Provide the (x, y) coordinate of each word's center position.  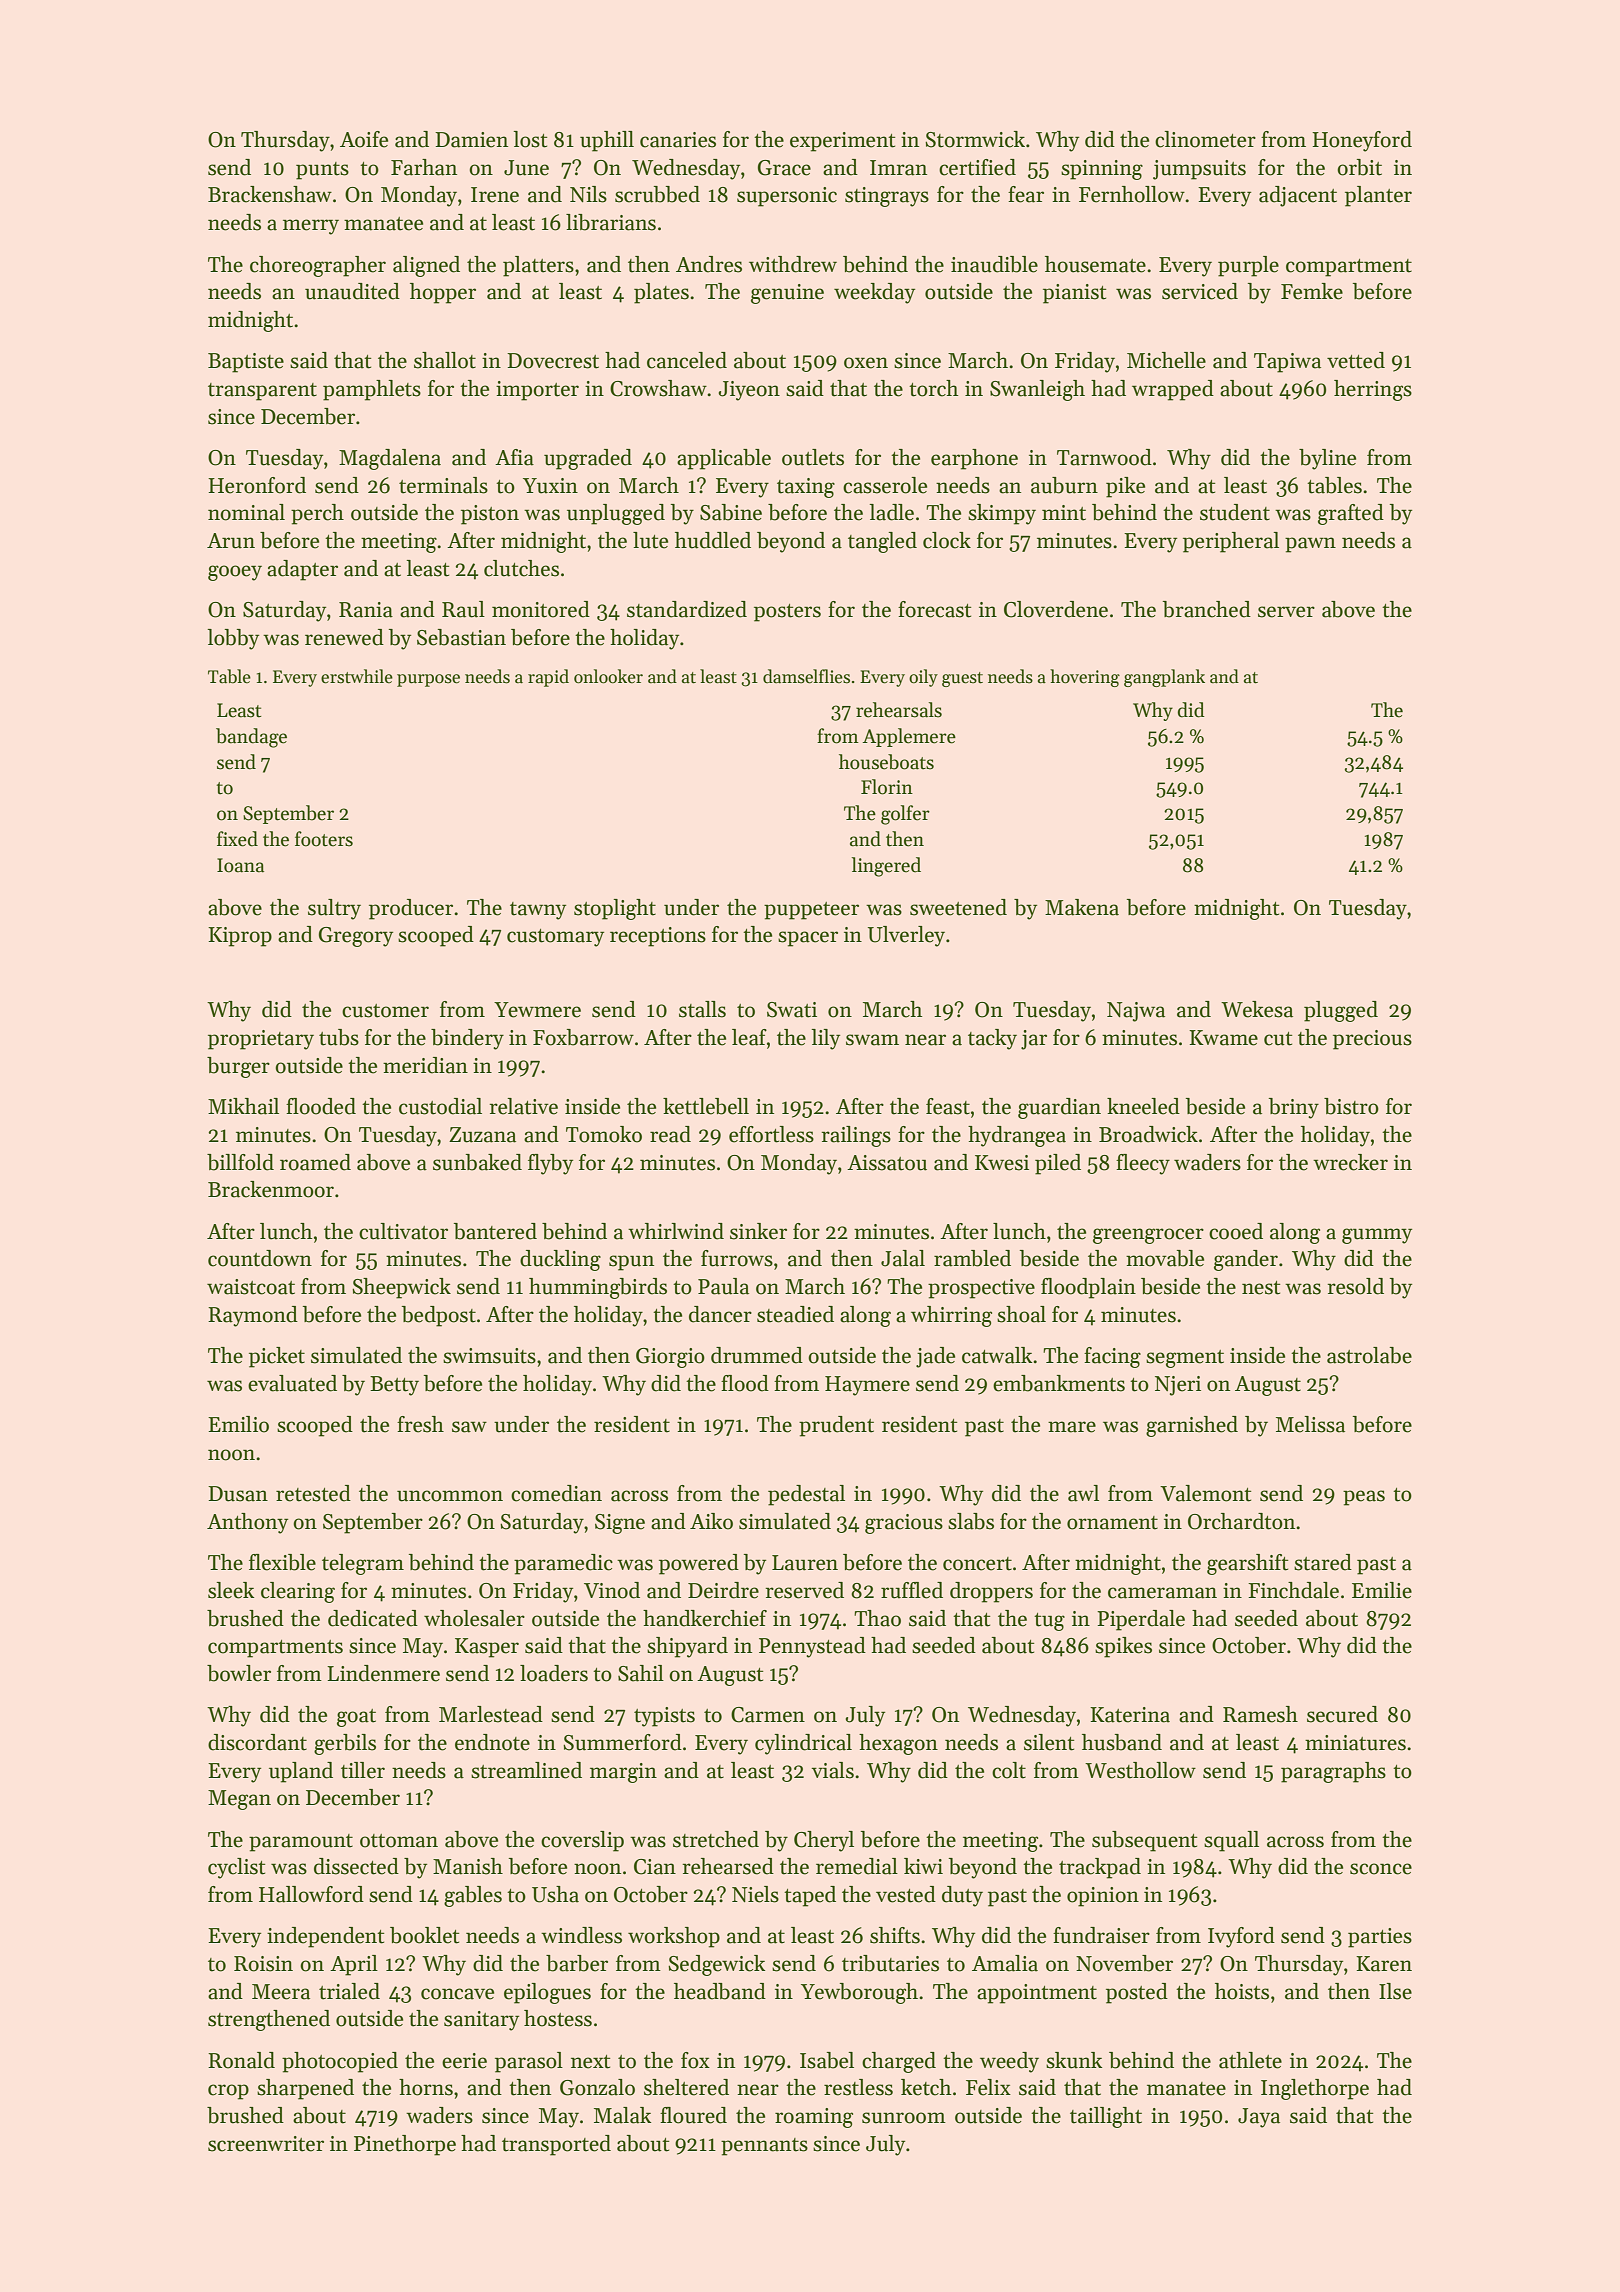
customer (385, 1011)
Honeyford (1362, 141)
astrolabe (1369, 1355)
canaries (678, 140)
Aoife (364, 139)
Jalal (903, 1258)
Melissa (1310, 1424)
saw (469, 1427)
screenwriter (266, 2144)
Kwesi (1002, 1163)
